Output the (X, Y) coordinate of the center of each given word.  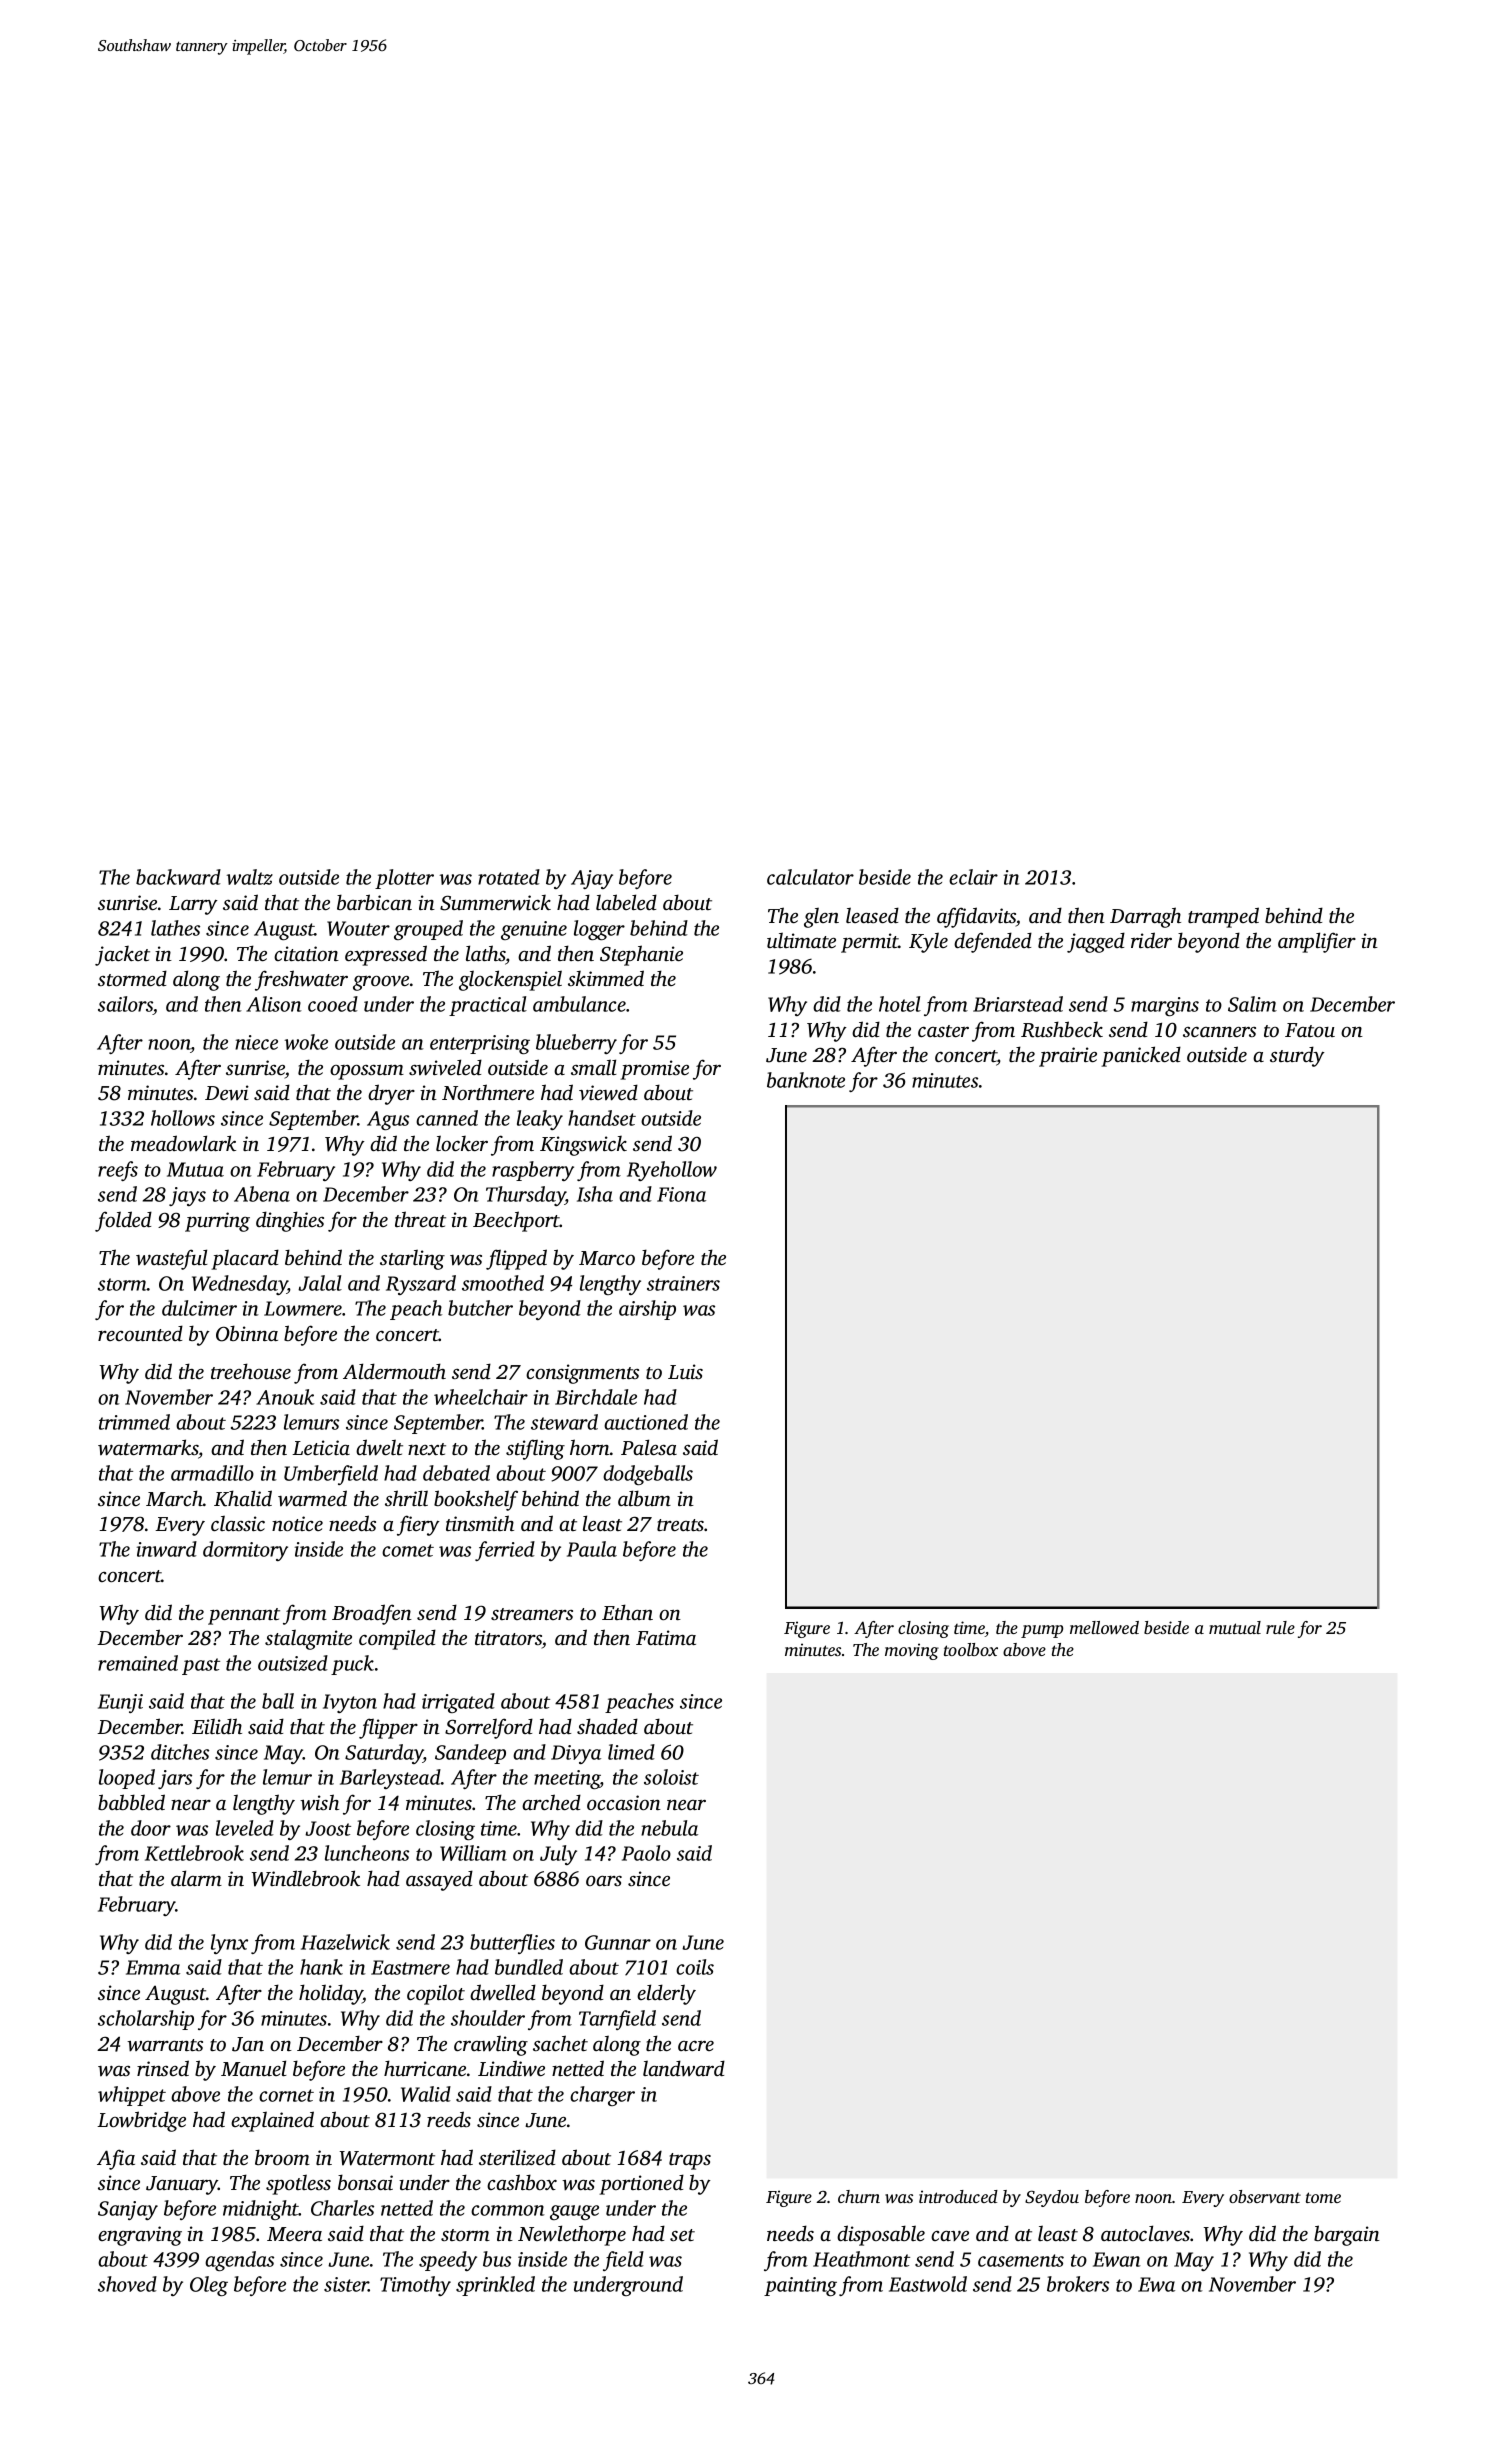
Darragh (1145, 917)
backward (178, 877)
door (151, 1828)
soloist (671, 1777)
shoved (127, 2284)
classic (238, 1523)
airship (647, 1310)
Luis (685, 1371)
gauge (574, 2212)
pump (1042, 1631)
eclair (973, 877)
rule (1280, 1627)
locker (462, 1143)
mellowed (1104, 1627)
